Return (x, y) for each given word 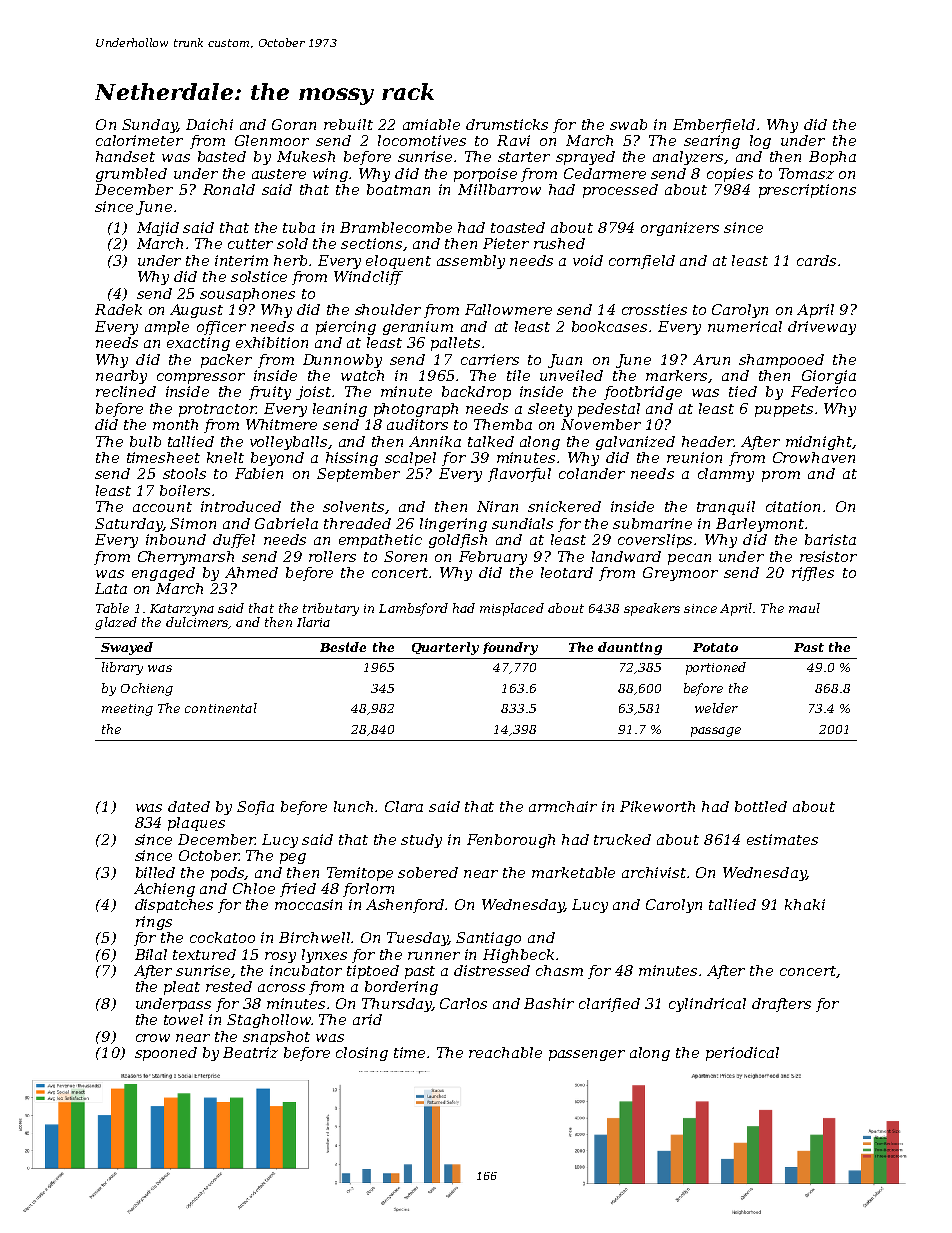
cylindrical (707, 1005)
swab (628, 124)
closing (362, 1054)
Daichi (209, 124)
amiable (431, 124)
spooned (166, 1054)
